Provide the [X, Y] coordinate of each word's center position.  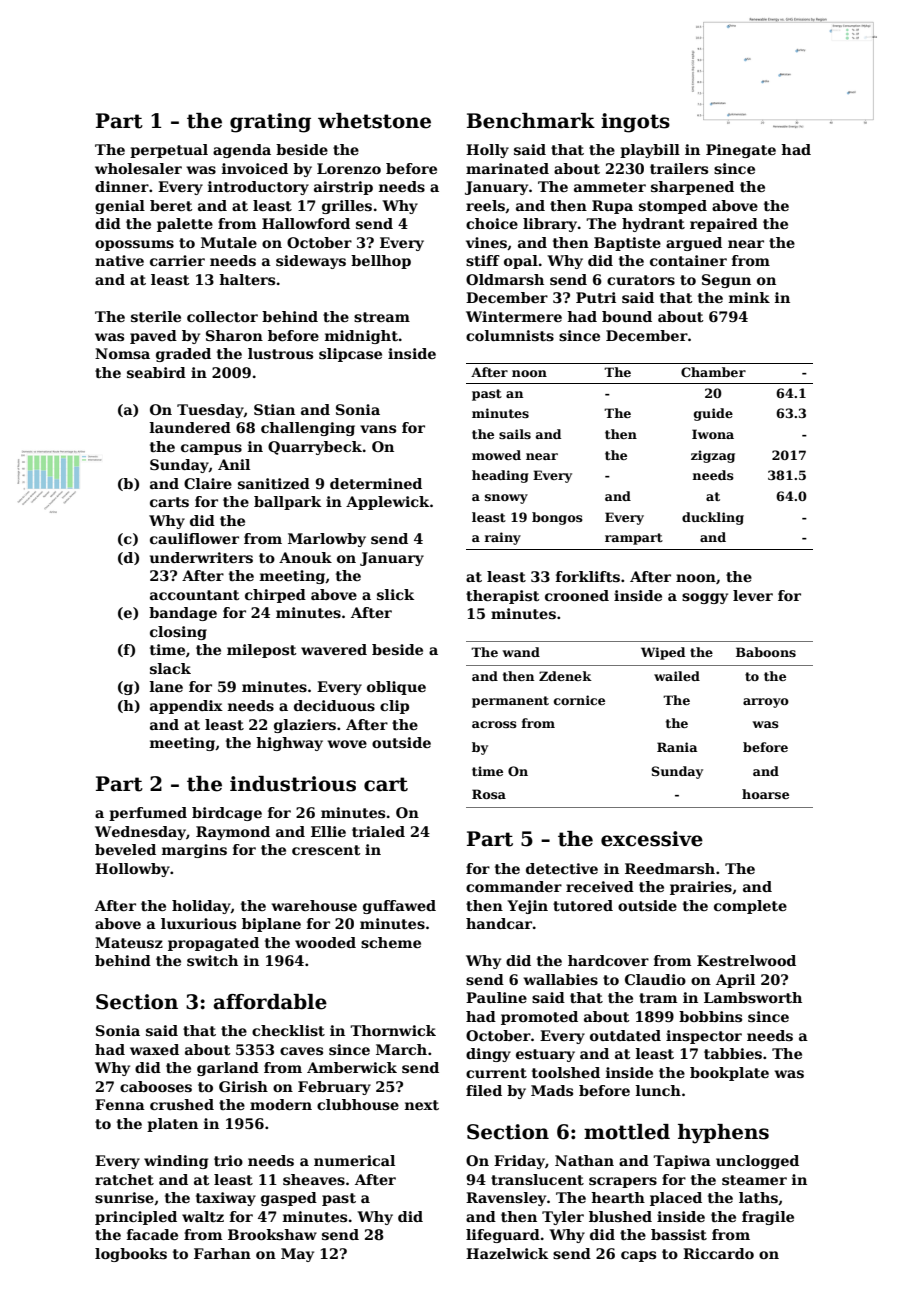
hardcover [608, 960]
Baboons [766, 652]
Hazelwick [507, 1253]
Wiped [663, 653]
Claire [208, 483]
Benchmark [531, 121]
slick [395, 594]
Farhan [222, 1253]
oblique [396, 688]
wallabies [560, 979]
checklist [288, 1030]
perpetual [169, 151]
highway [289, 744]
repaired [724, 225]
